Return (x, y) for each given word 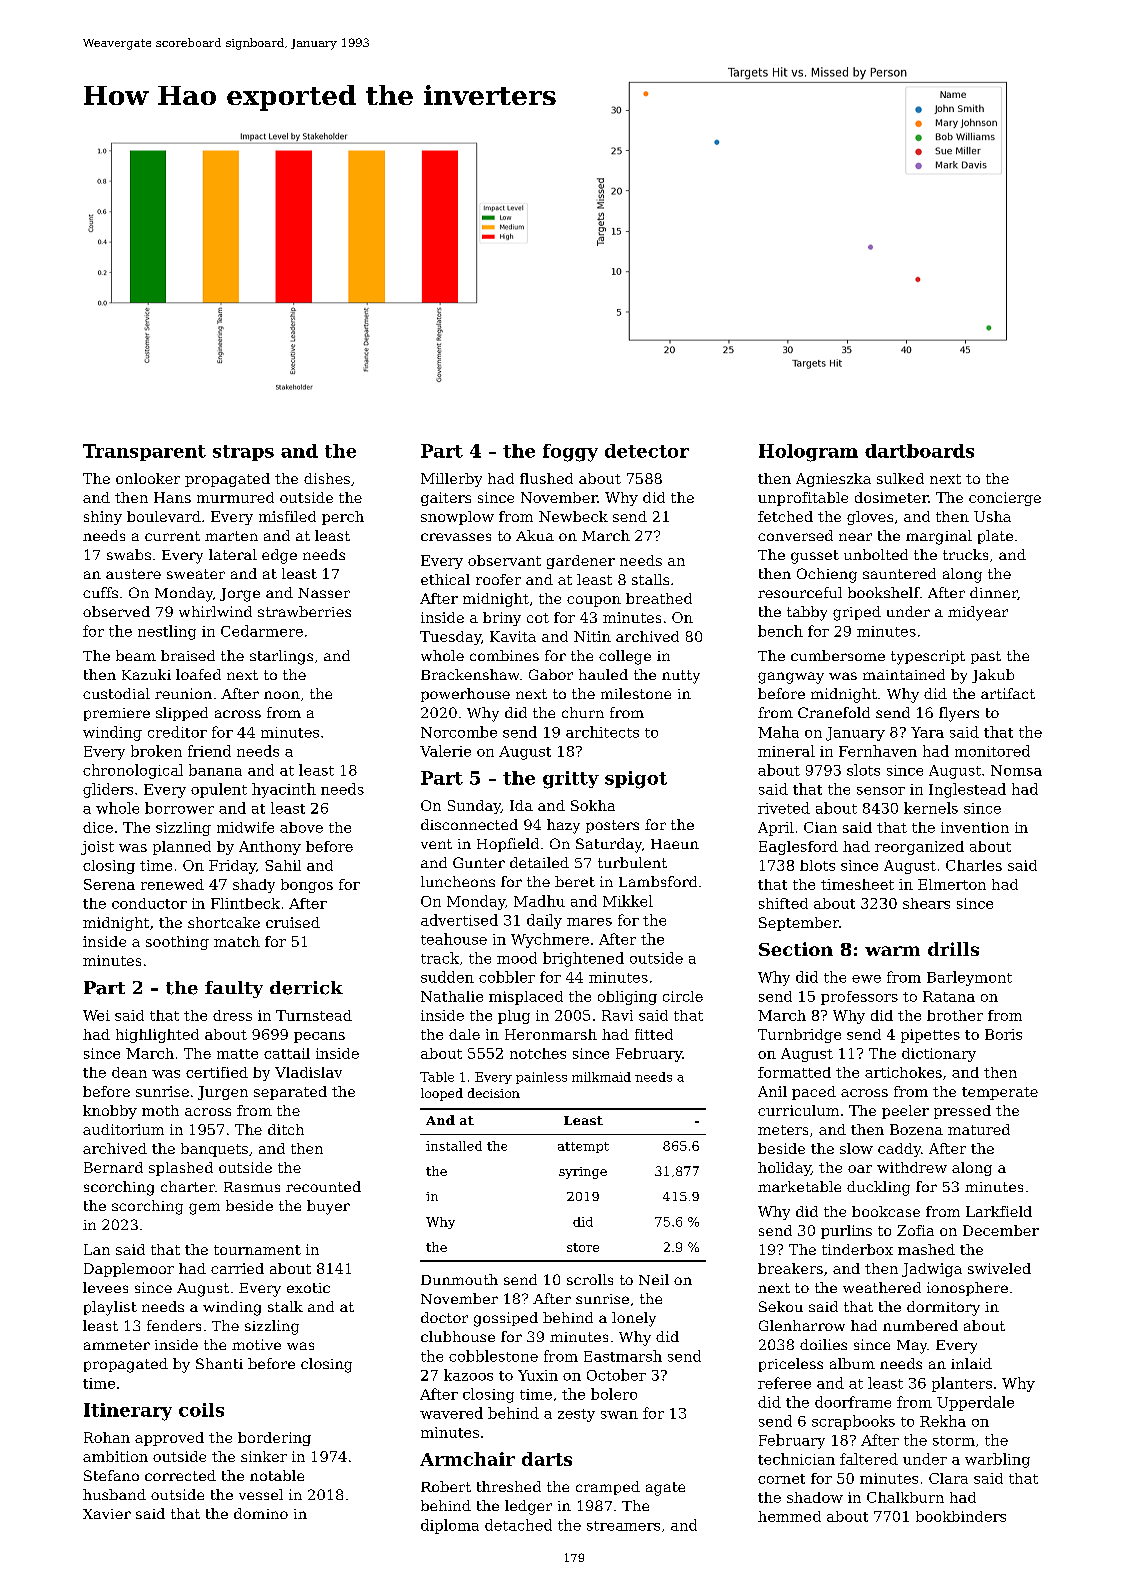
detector (647, 451)
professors (859, 998)
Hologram (808, 453)
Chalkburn (905, 1497)
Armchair (467, 1459)
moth (160, 1110)
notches (538, 1053)
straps (243, 453)
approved (169, 1439)
